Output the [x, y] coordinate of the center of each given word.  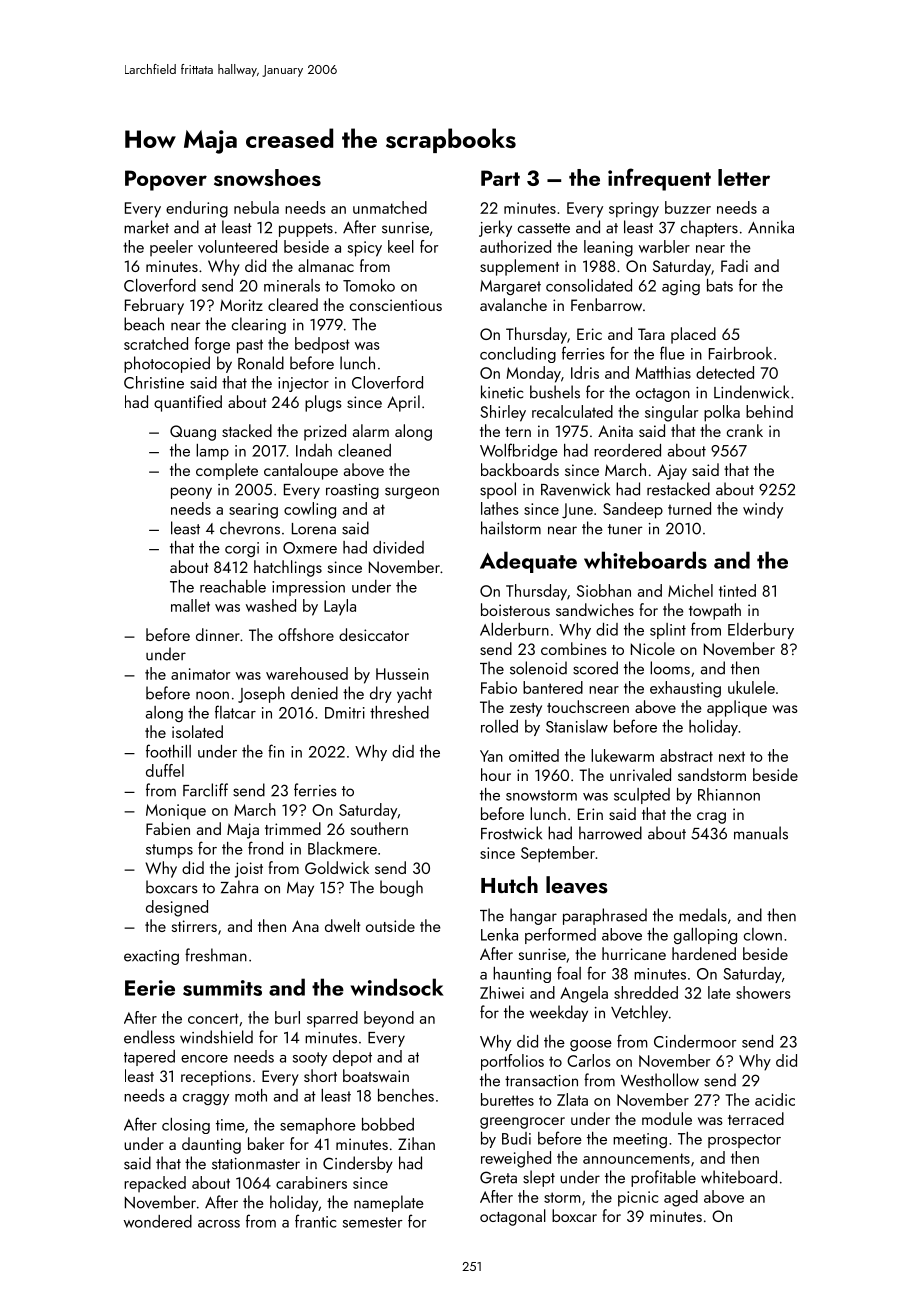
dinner [218, 634]
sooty [310, 1059]
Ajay [672, 472]
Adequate [528, 562]
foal [569, 973]
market [146, 227]
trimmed [293, 828]
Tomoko [369, 285]
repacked [155, 1184]
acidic [775, 1099]
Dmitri [345, 713]
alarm [371, 430]
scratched [156, 343]
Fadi [734, 265]
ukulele [751, 687]
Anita [615, 431]
